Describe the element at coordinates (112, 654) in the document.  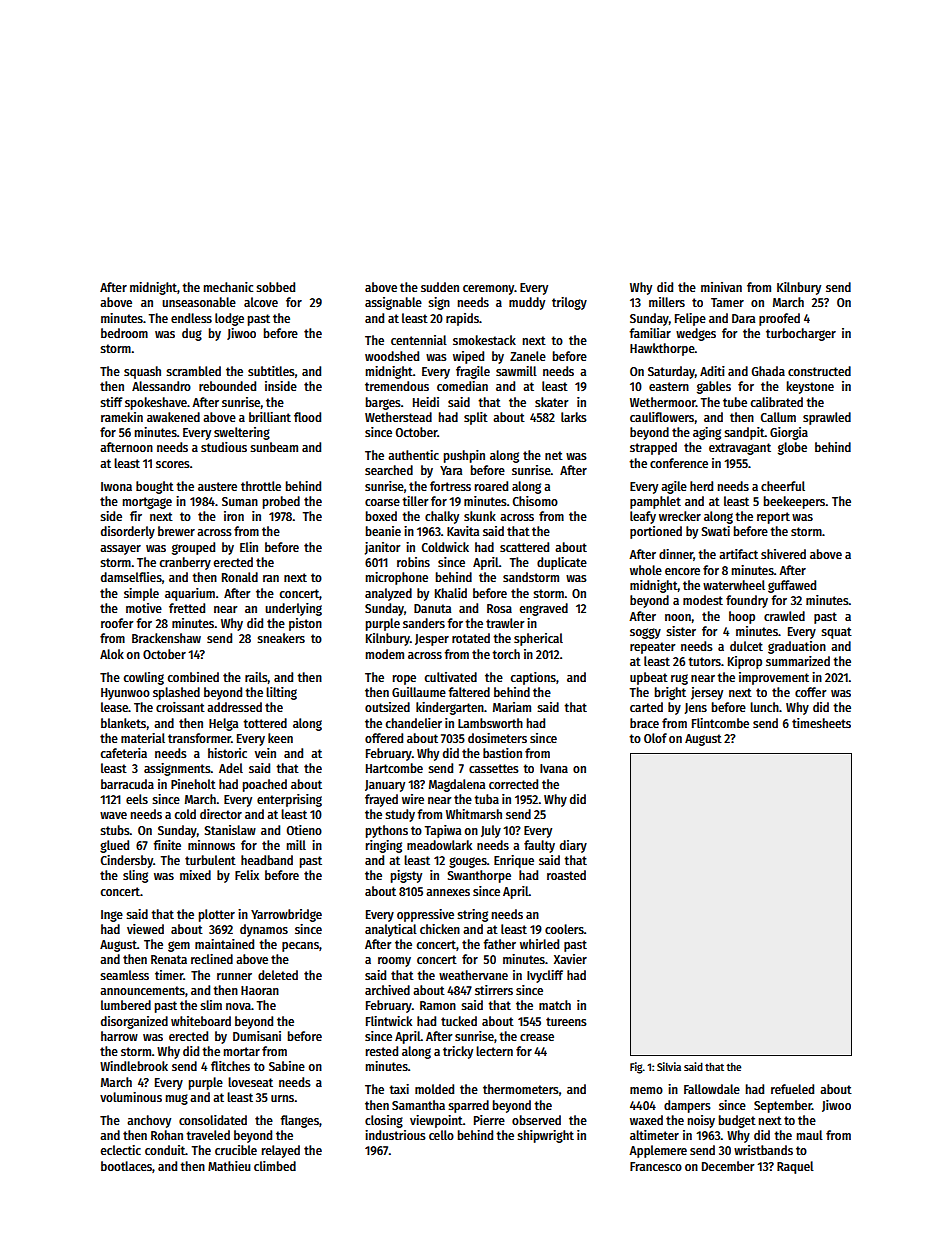
I see `Alok` at that location.
